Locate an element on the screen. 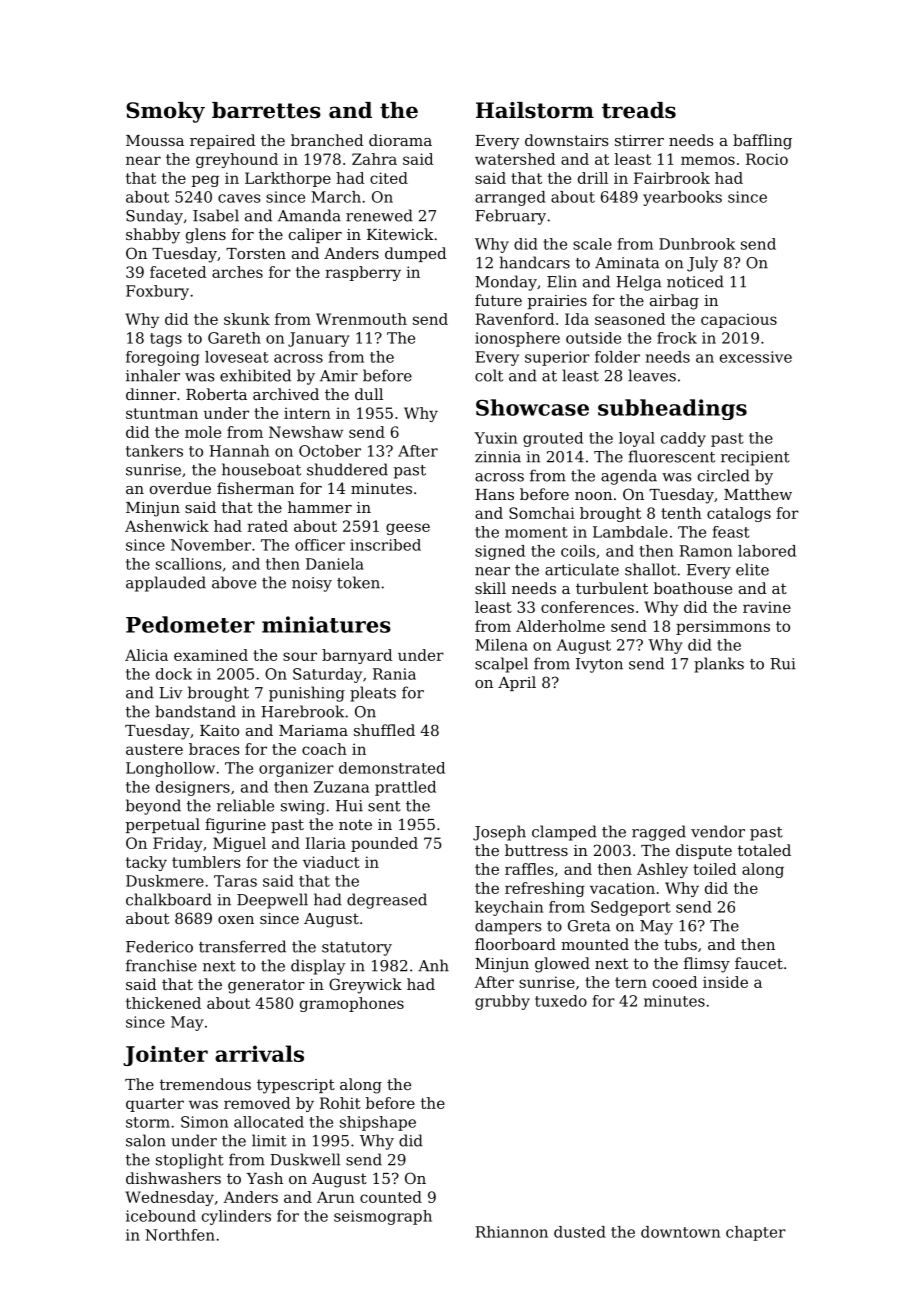  Milena is located at coordinates (501, 645).
